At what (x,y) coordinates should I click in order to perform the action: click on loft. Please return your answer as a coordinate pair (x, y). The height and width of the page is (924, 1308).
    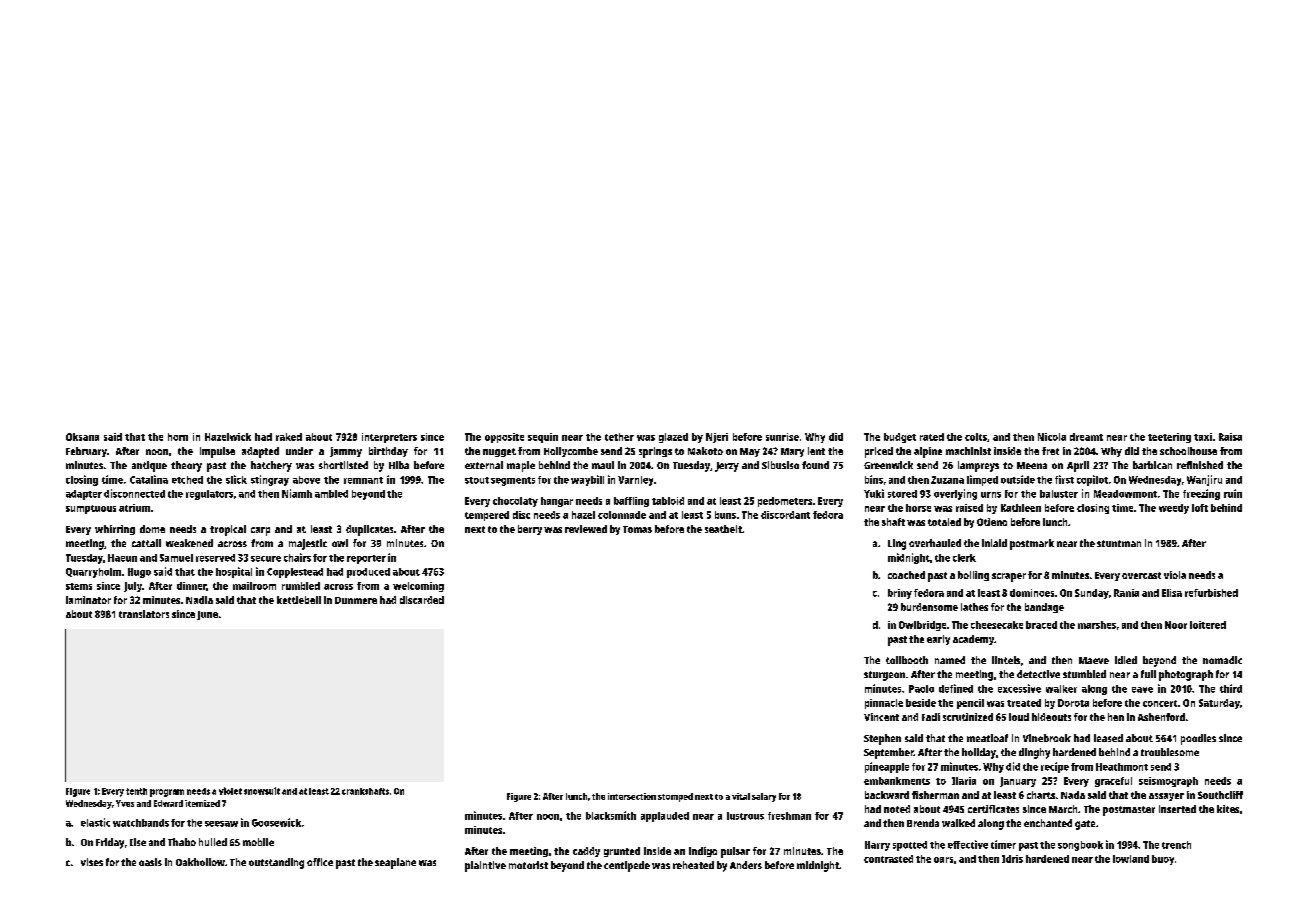
    Looking at the image, I should click on (1200, 508).
